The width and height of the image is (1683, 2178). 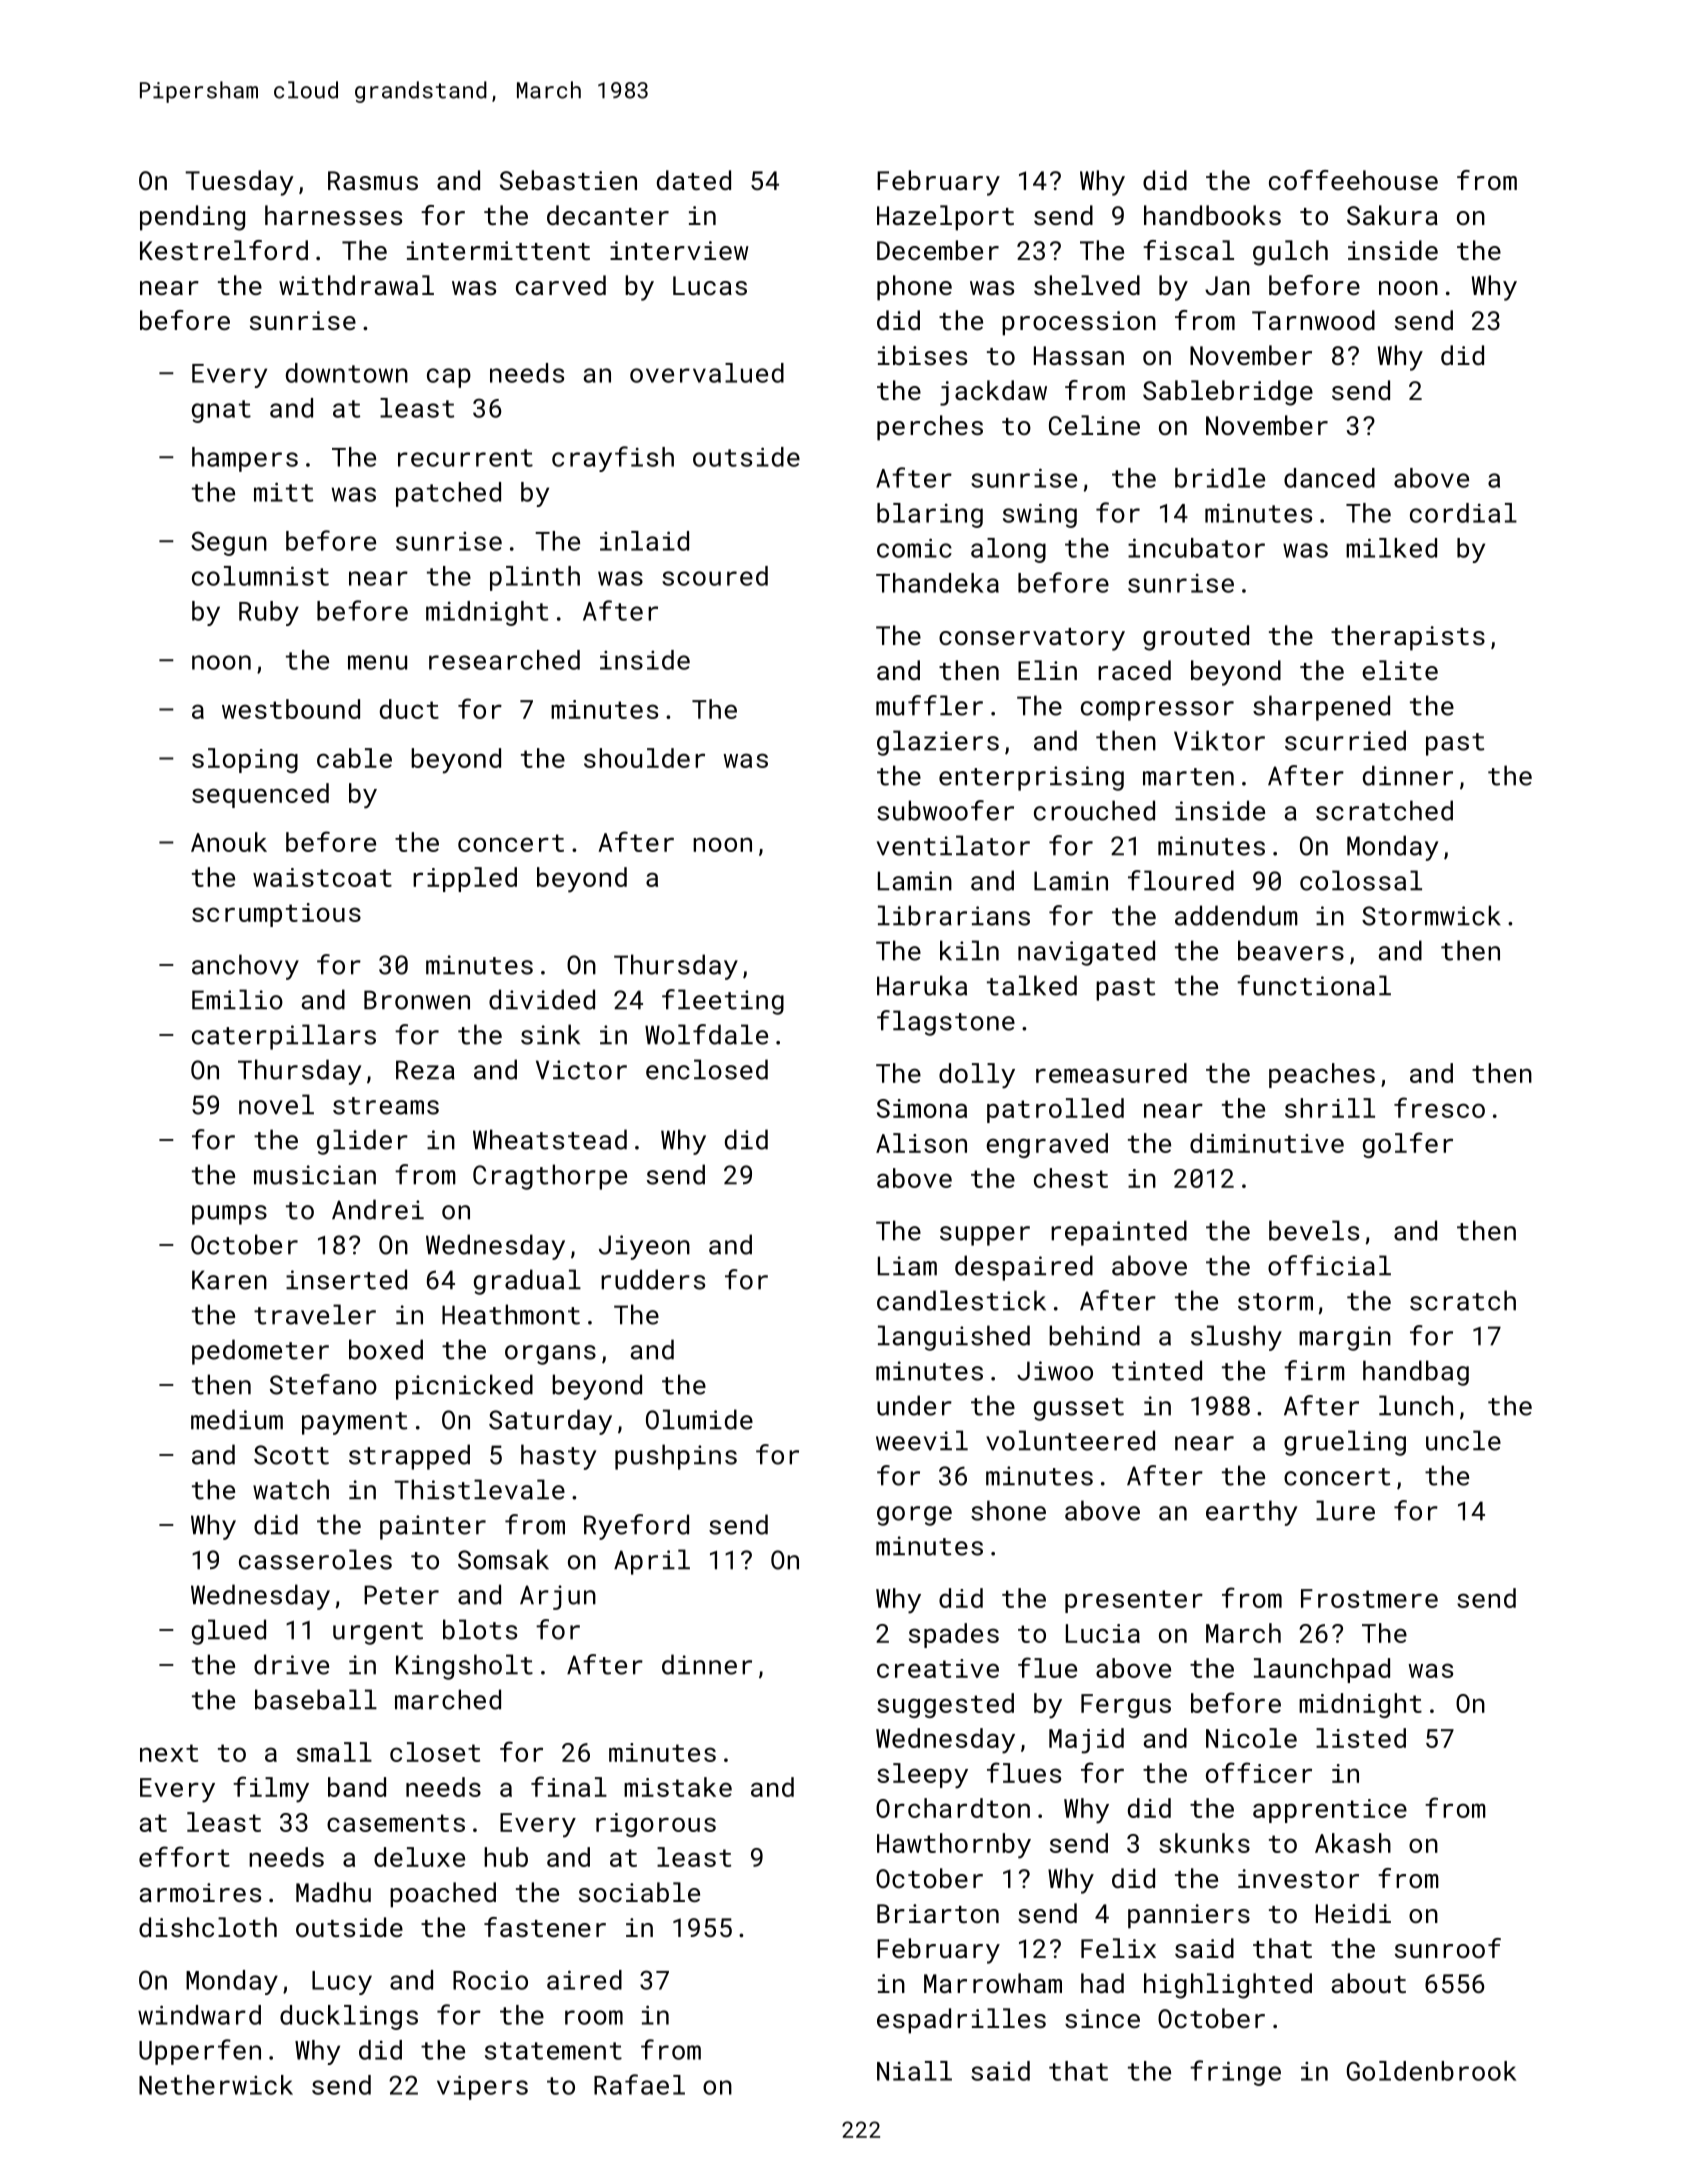 What do you see at coordinates (1431, 2071) in the image?
I see `Goldenbrook` at bounding box center [1431, 2071].
